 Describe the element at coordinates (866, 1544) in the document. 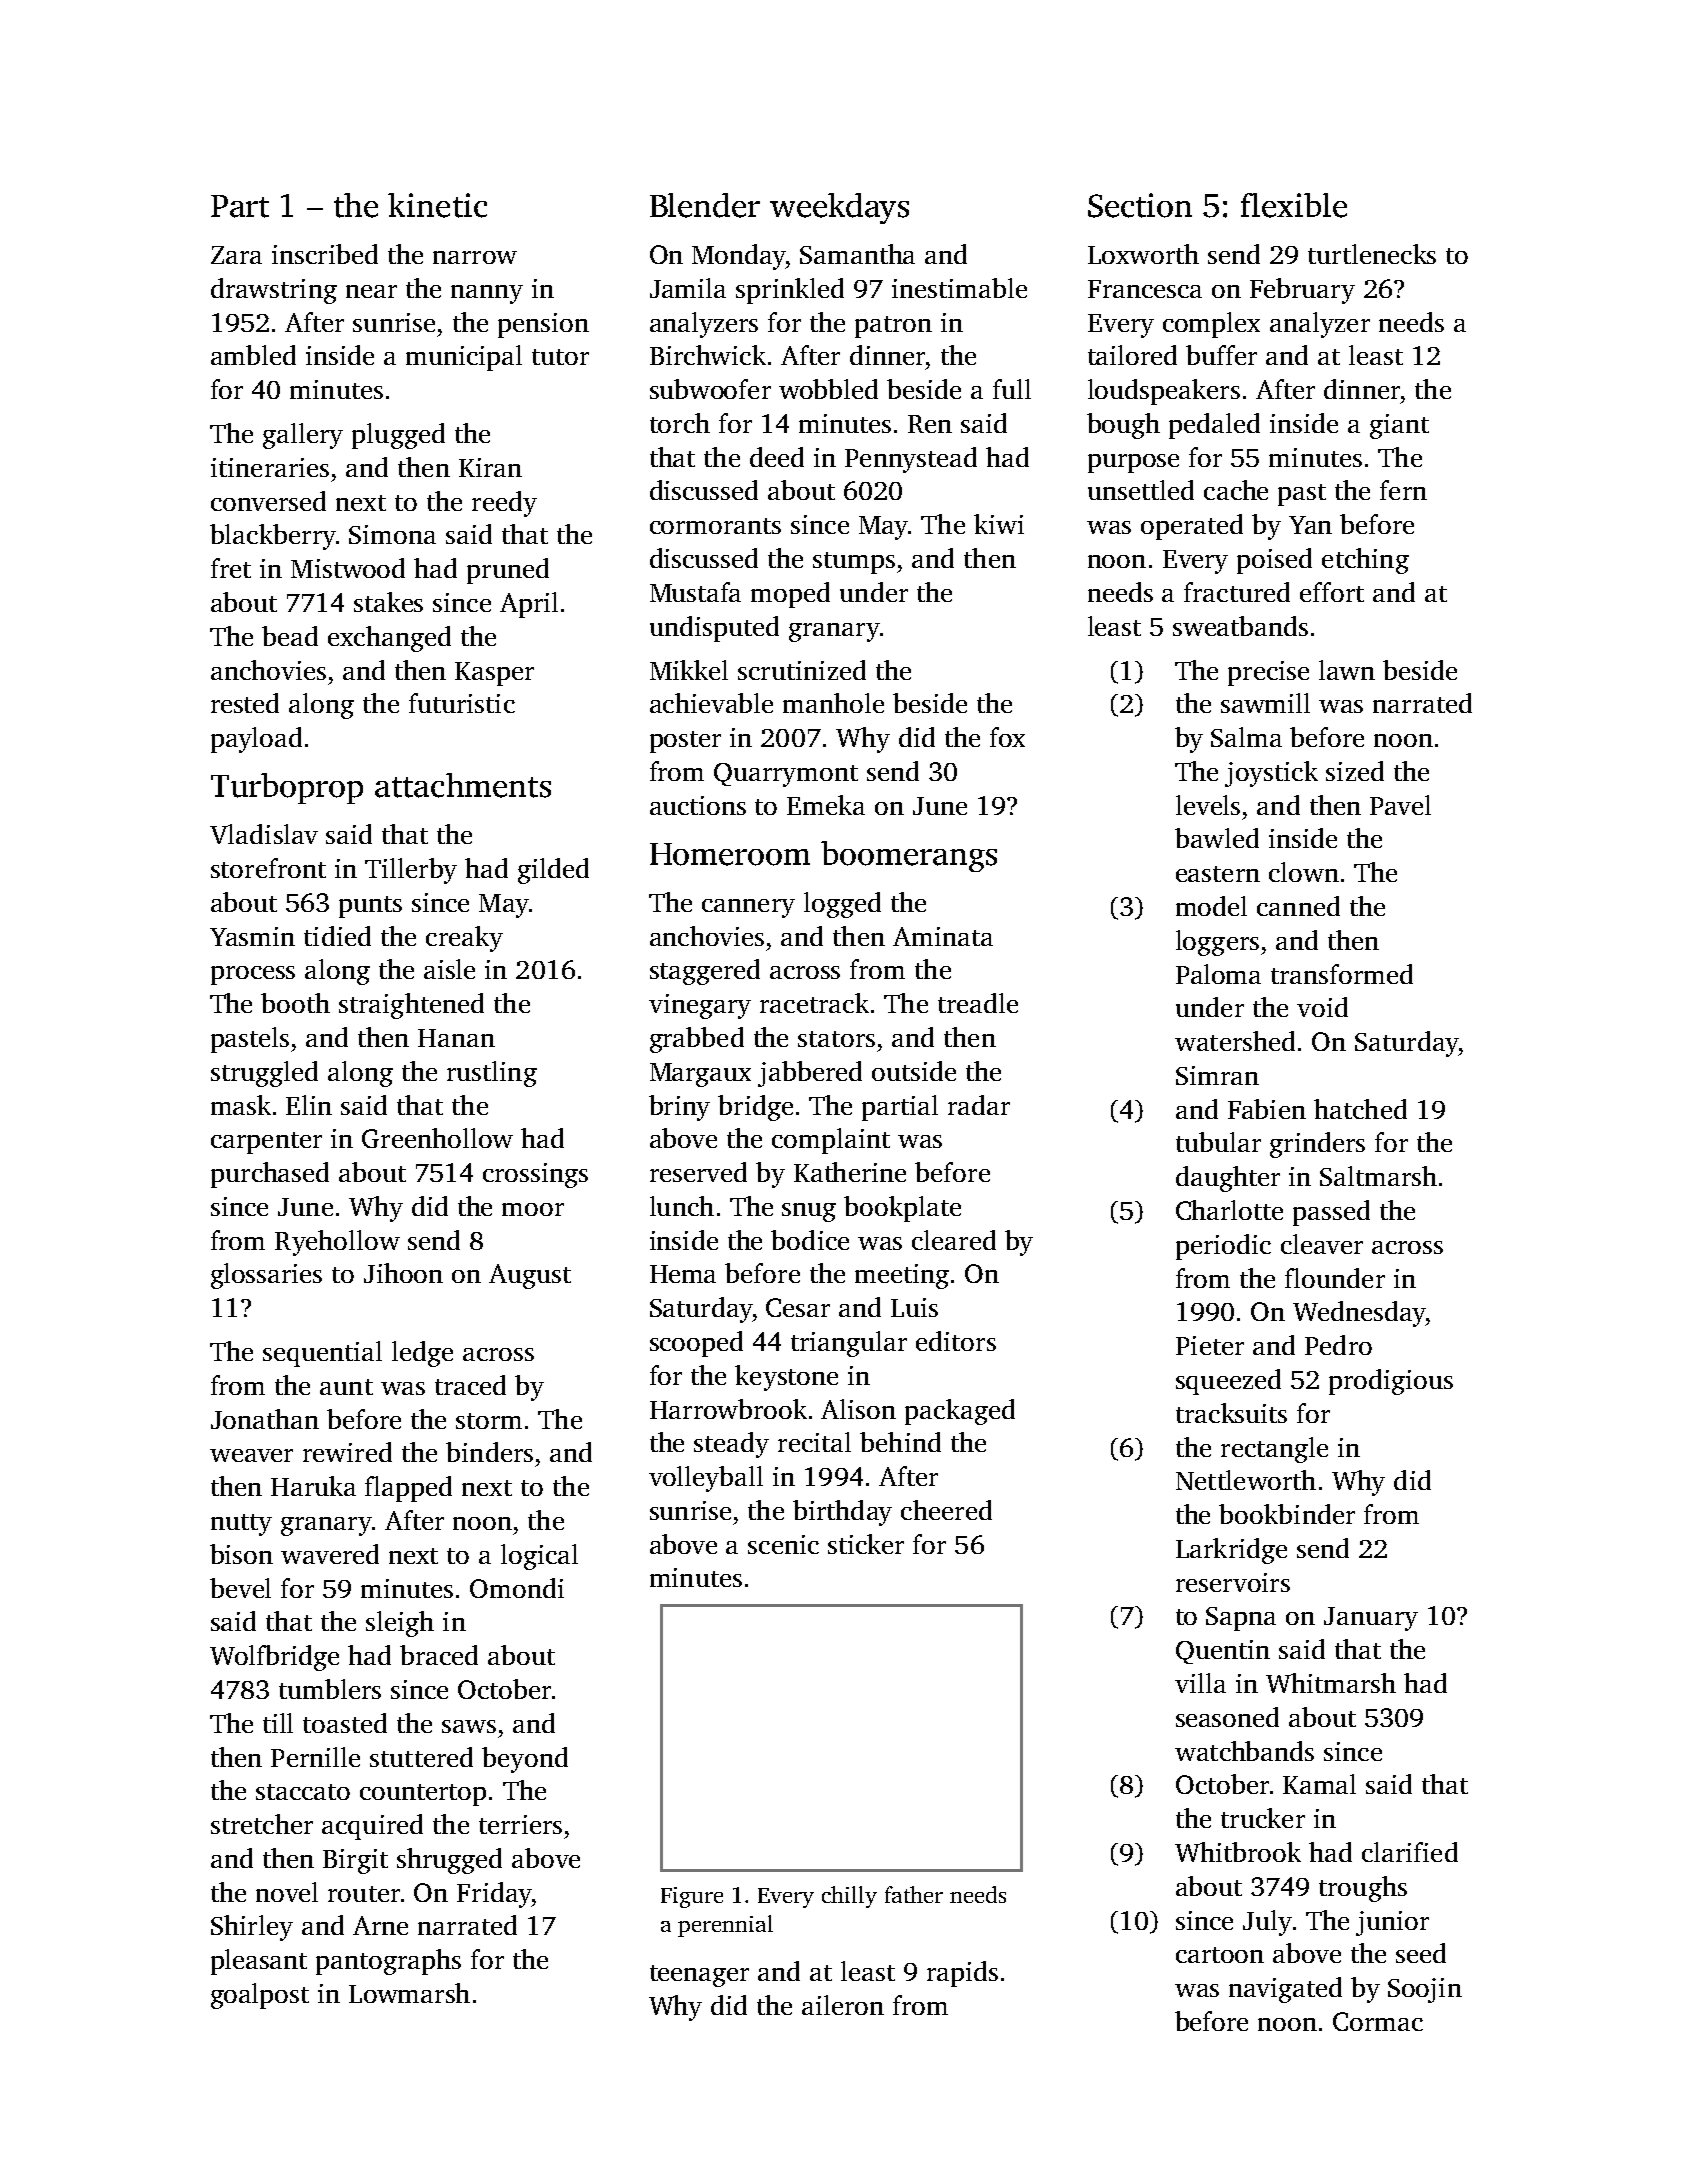

I see `sticker` at that location.
